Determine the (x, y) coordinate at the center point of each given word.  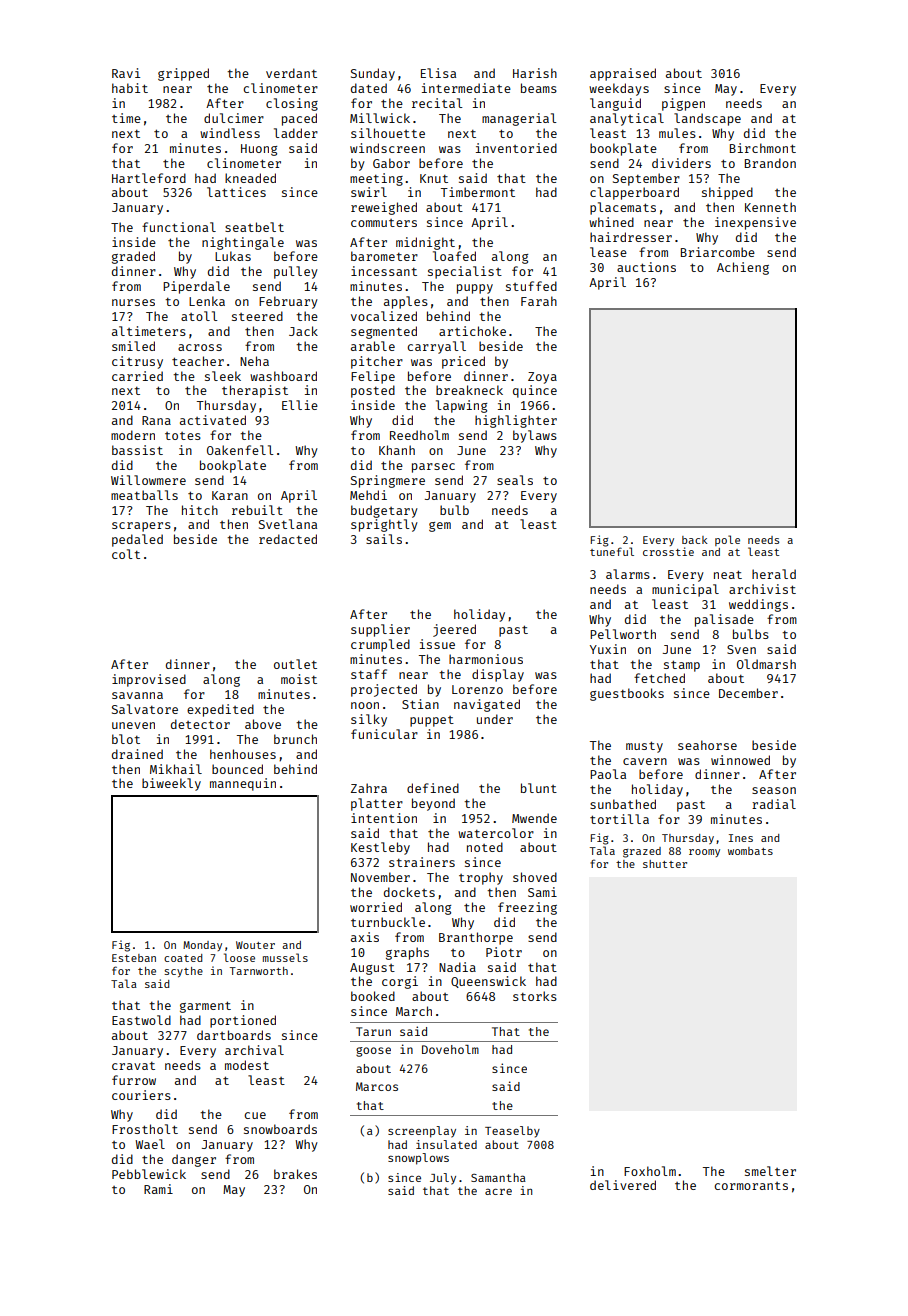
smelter (770, 1171)
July (443, 1179)
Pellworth (623, 634)
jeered (454, 630)
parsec (433, 468)
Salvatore (145, 709)
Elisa (438, 73)
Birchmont (763, 148)
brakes (295, 1174)
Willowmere (148, 480)
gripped (183, 74)
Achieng (743, 268)
